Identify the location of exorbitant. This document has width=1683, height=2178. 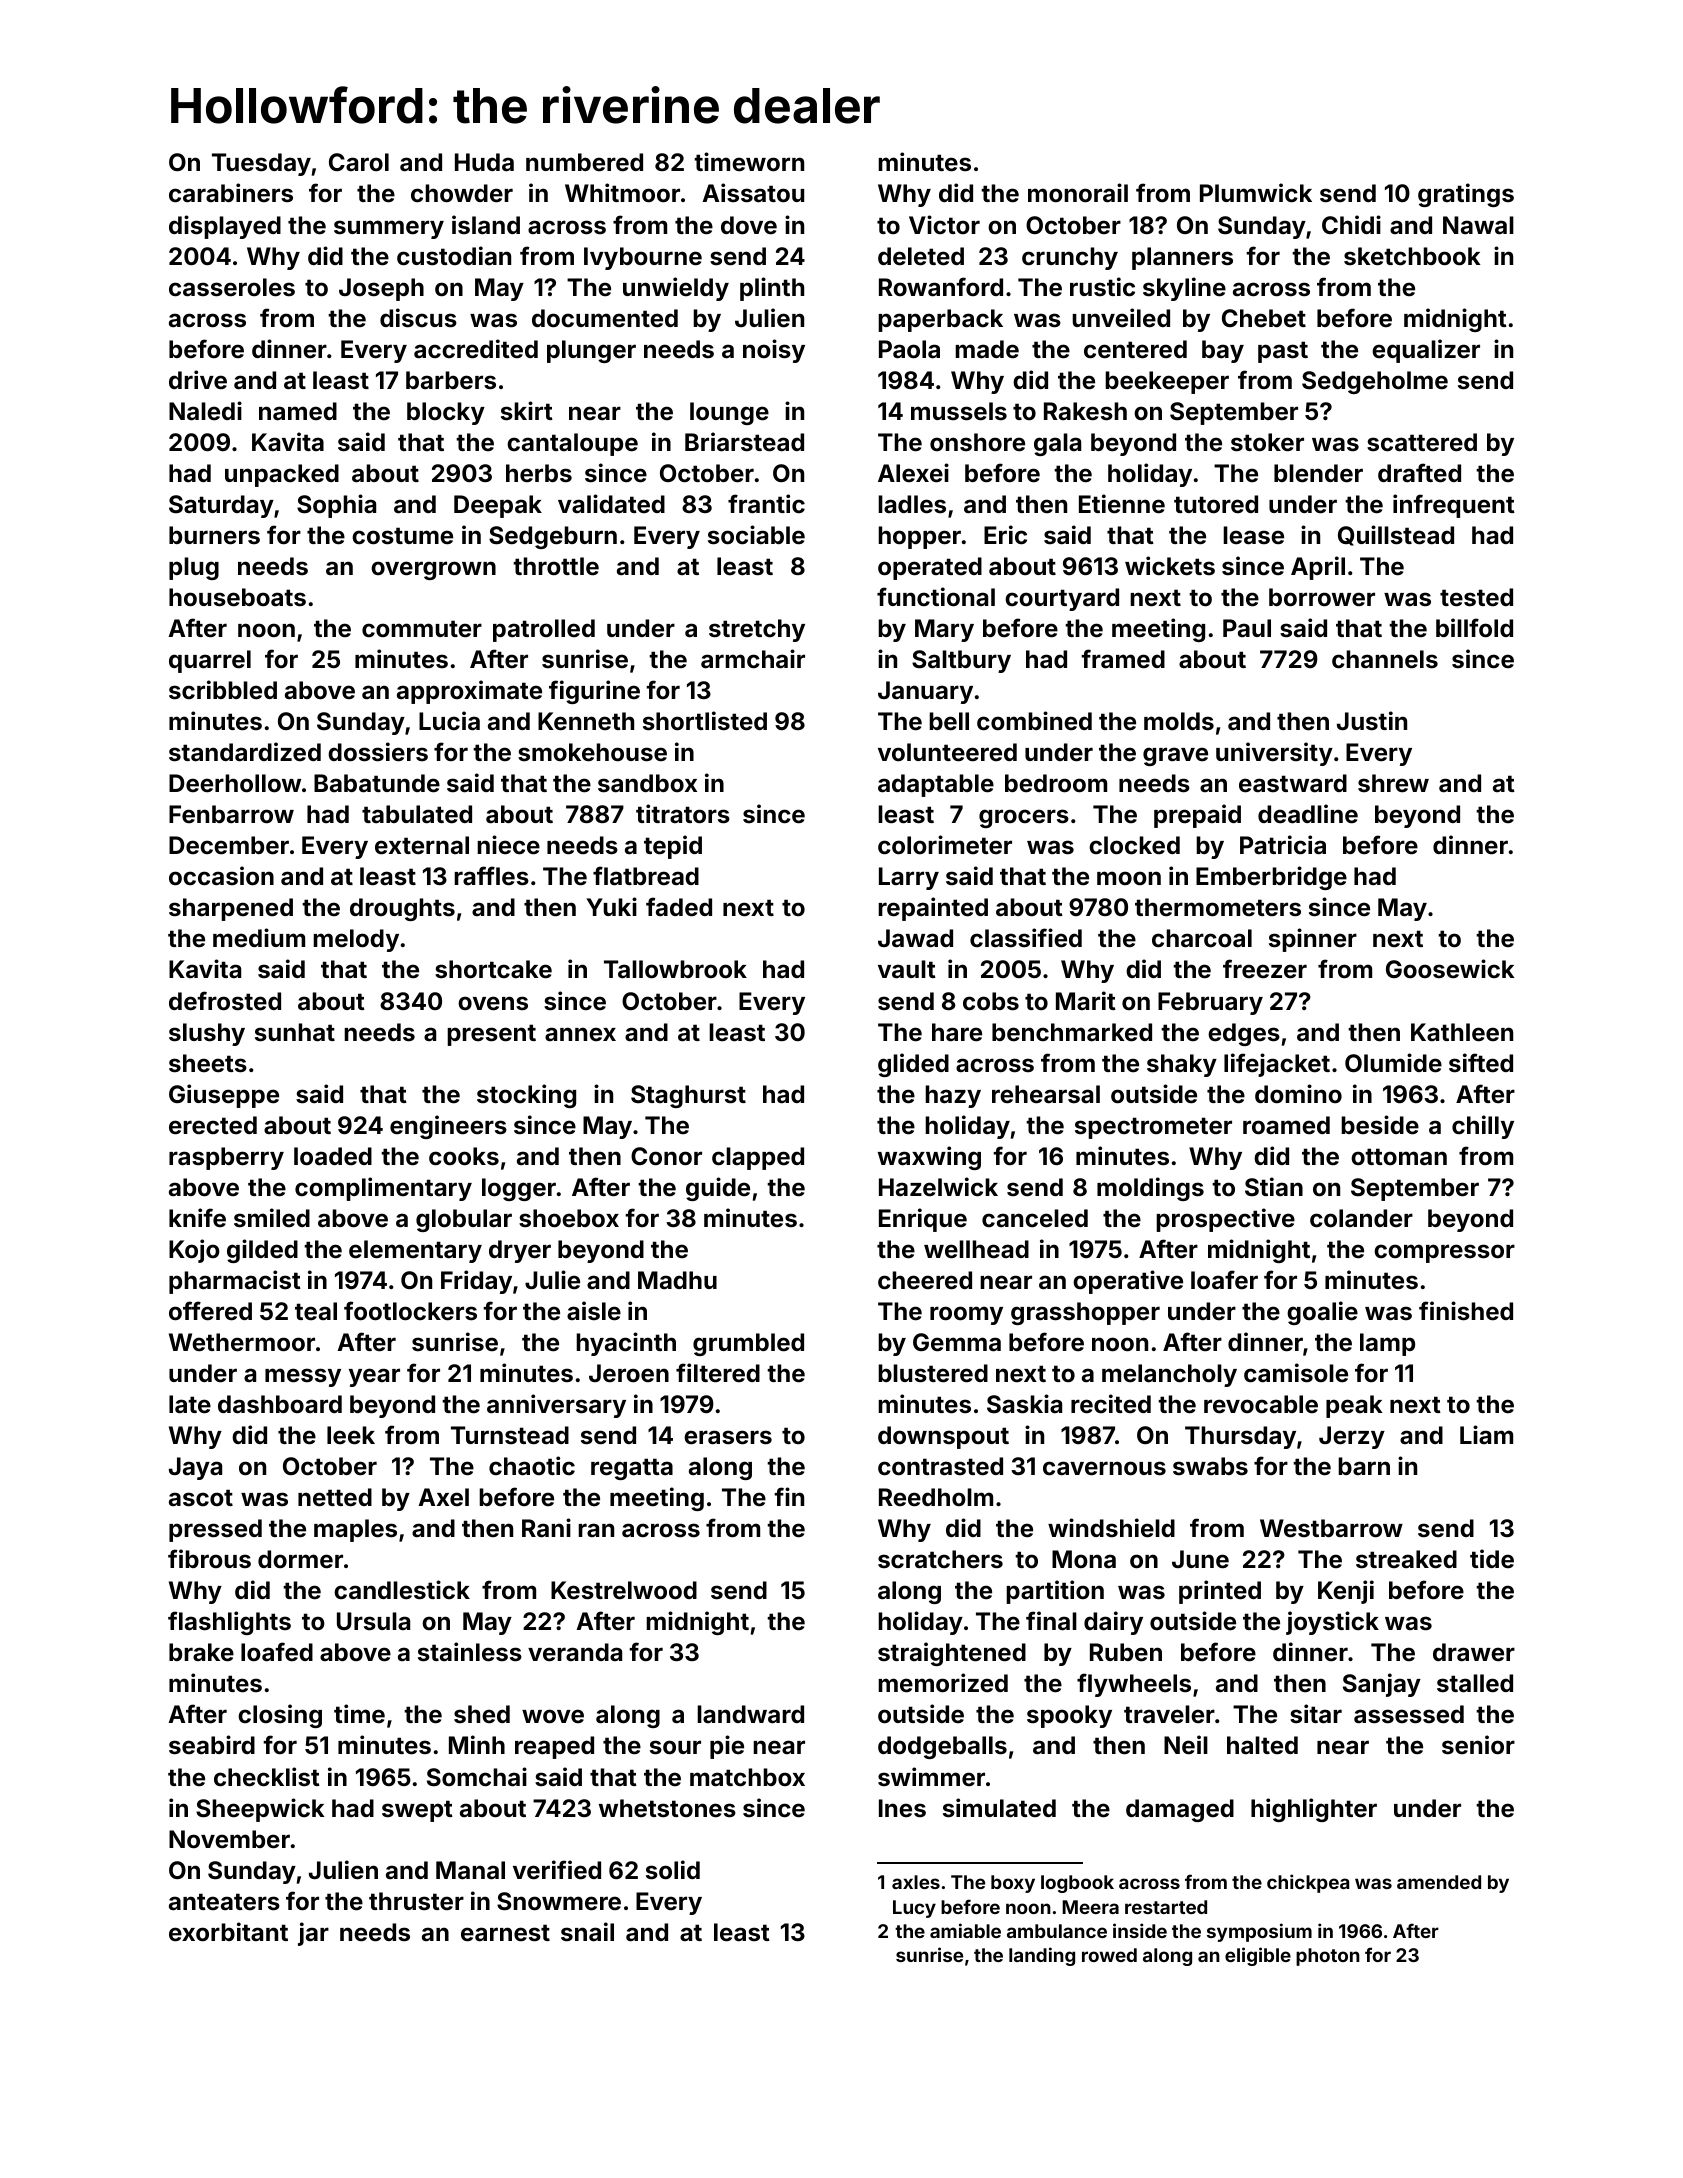
(228, 1932).
